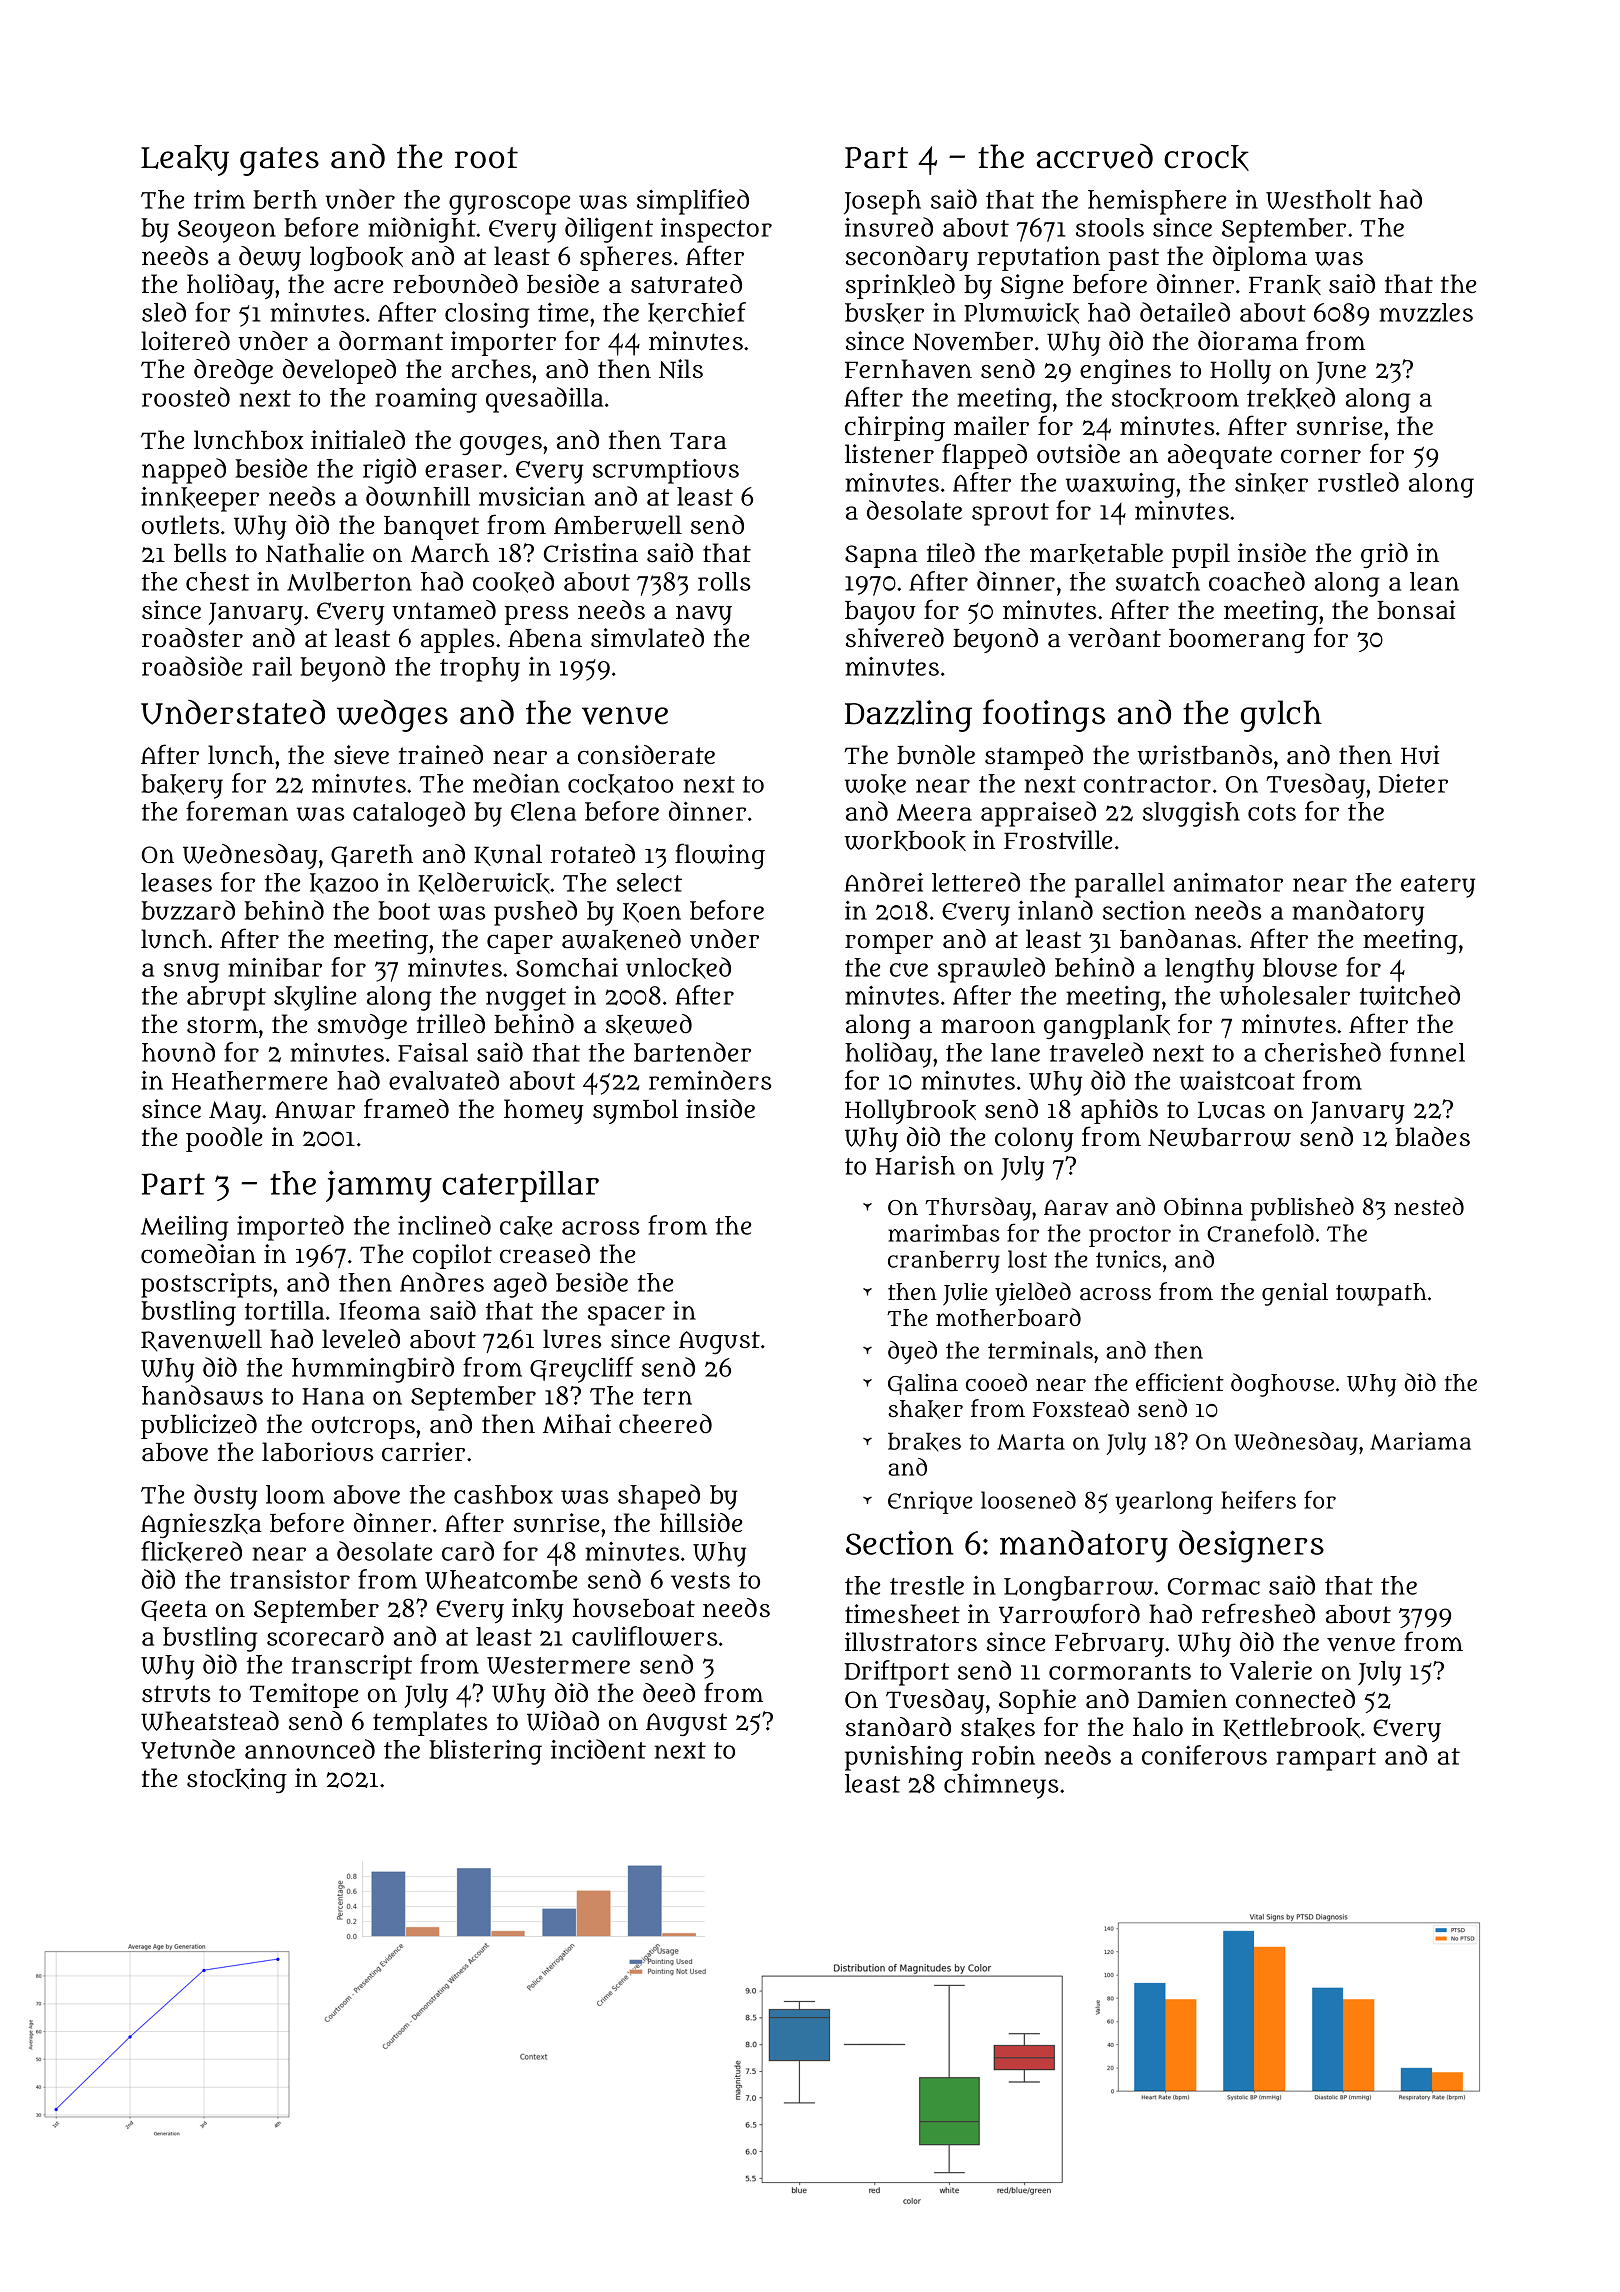 The image size is (1620, 2292). Describe the element at coordinates (501, 1579) in the document. I see `Wheatcombe` at that location.
